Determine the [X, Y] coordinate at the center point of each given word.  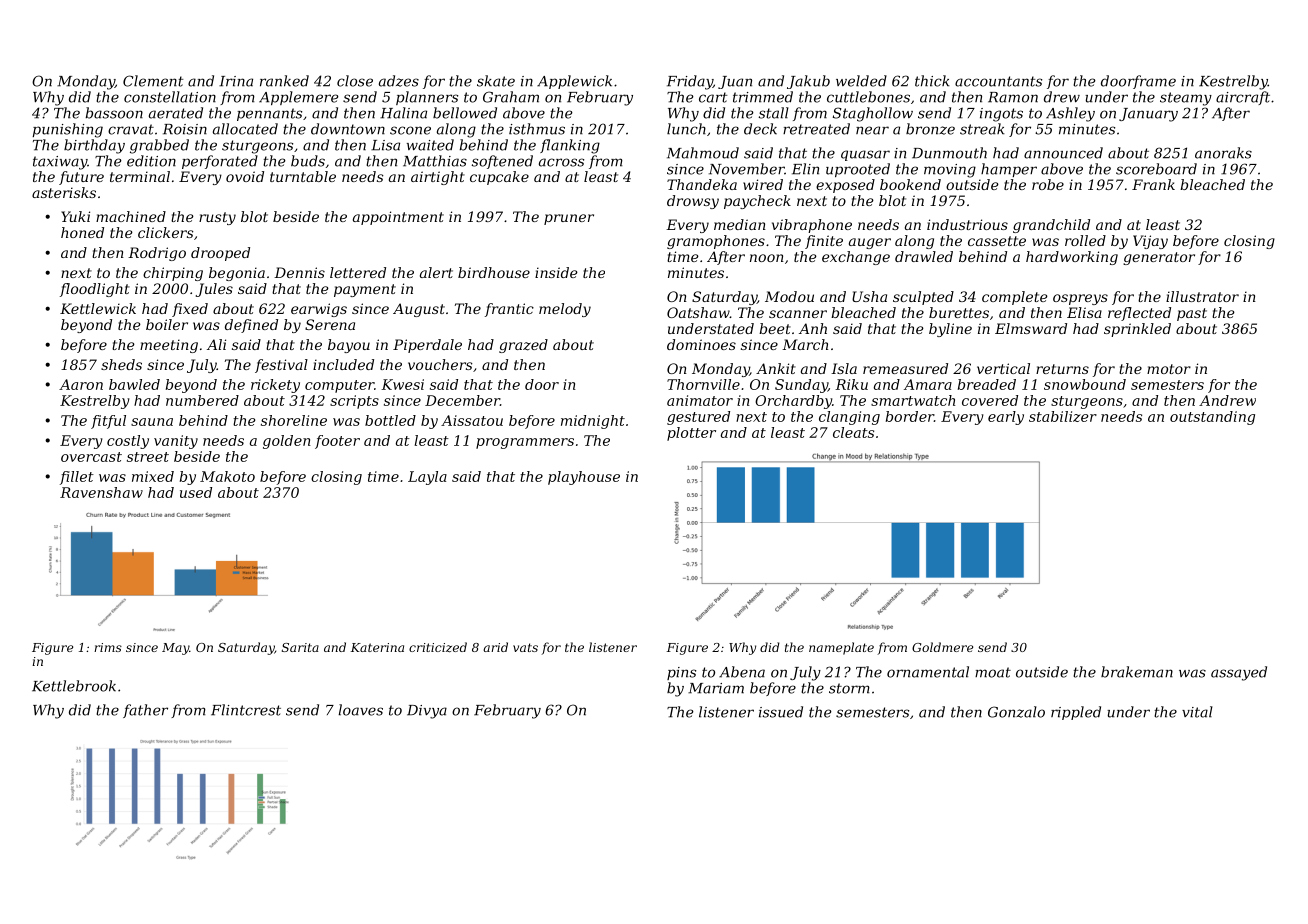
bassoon [114, 113]
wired [763, 184]
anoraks [1223, 153]
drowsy [693, 202]
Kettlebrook [74, 686]
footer [337, 442]
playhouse [584, 478]
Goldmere [942, 647]
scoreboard [1156, 169]
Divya [427, 712]
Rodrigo [157, 254]
